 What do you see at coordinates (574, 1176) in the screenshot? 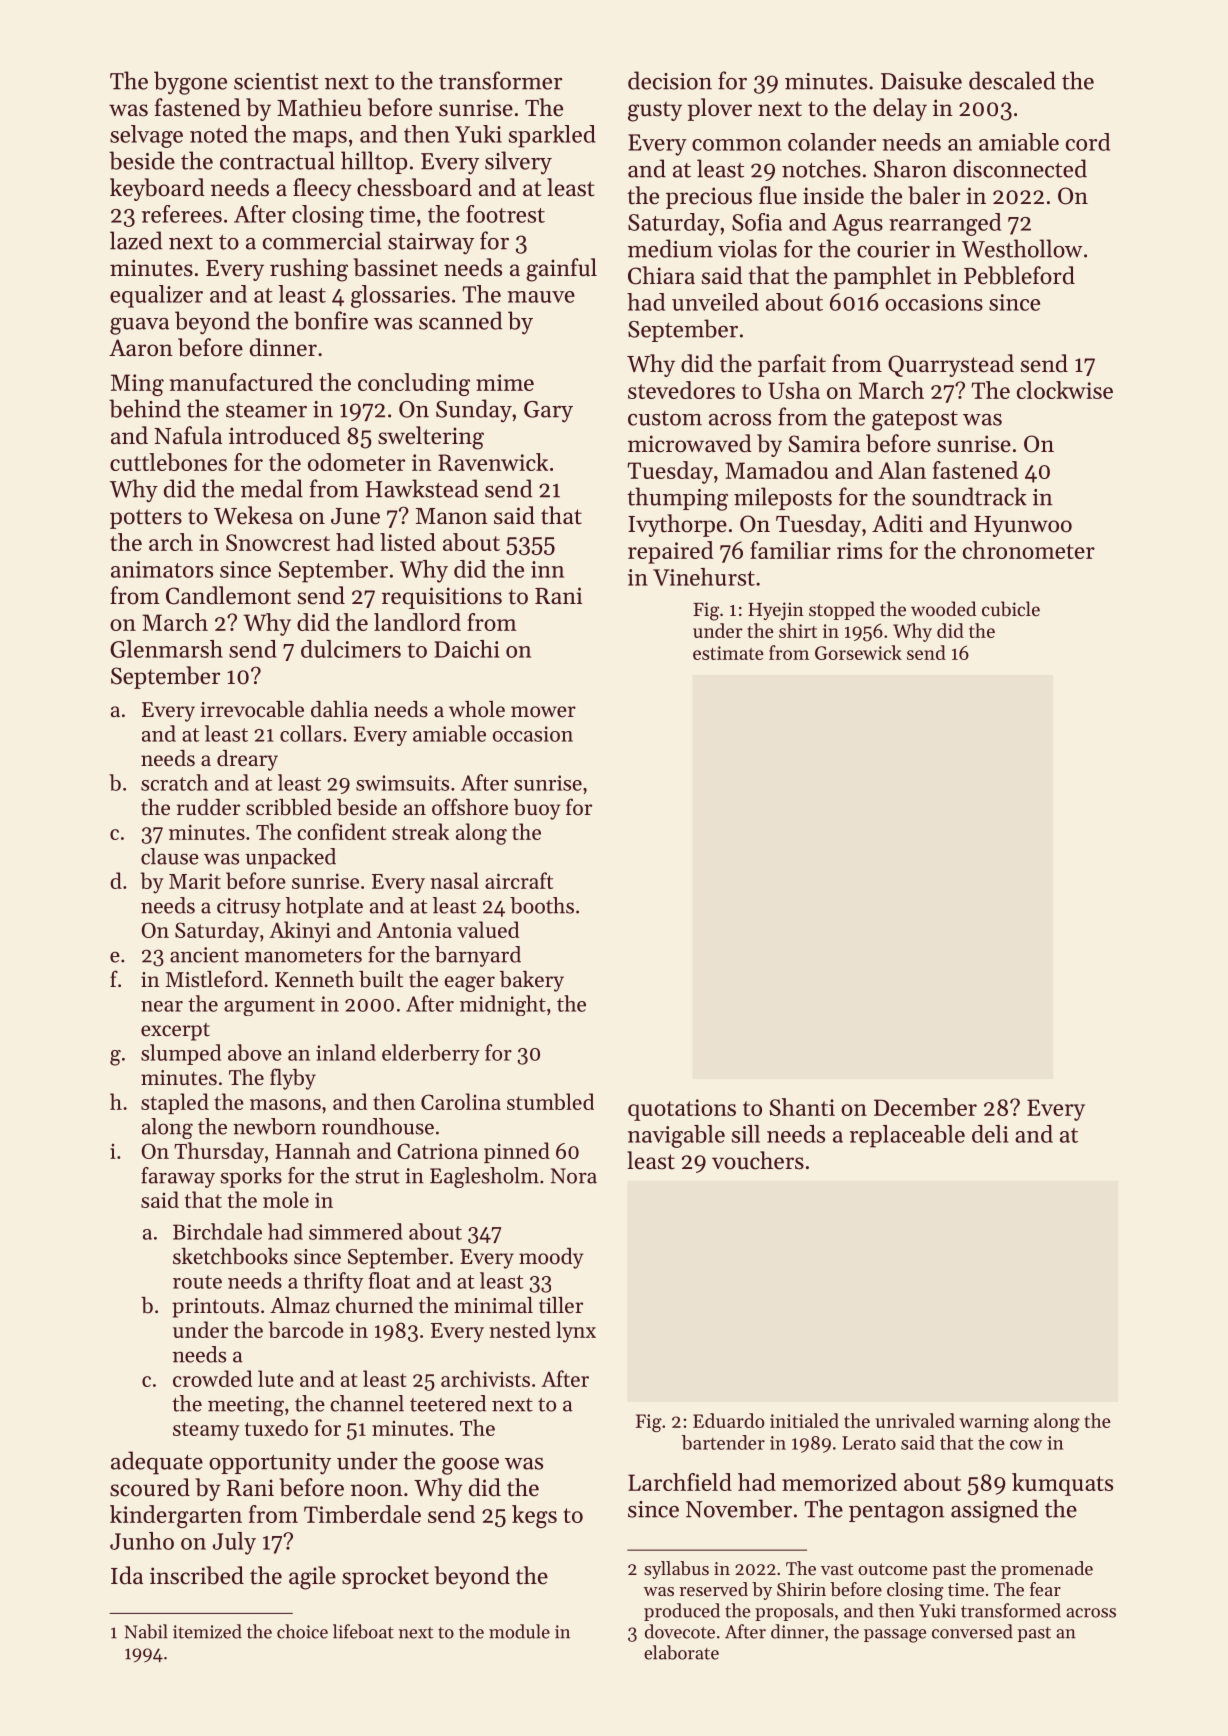
I see `Nora` at bounding box center [574, 1176].
